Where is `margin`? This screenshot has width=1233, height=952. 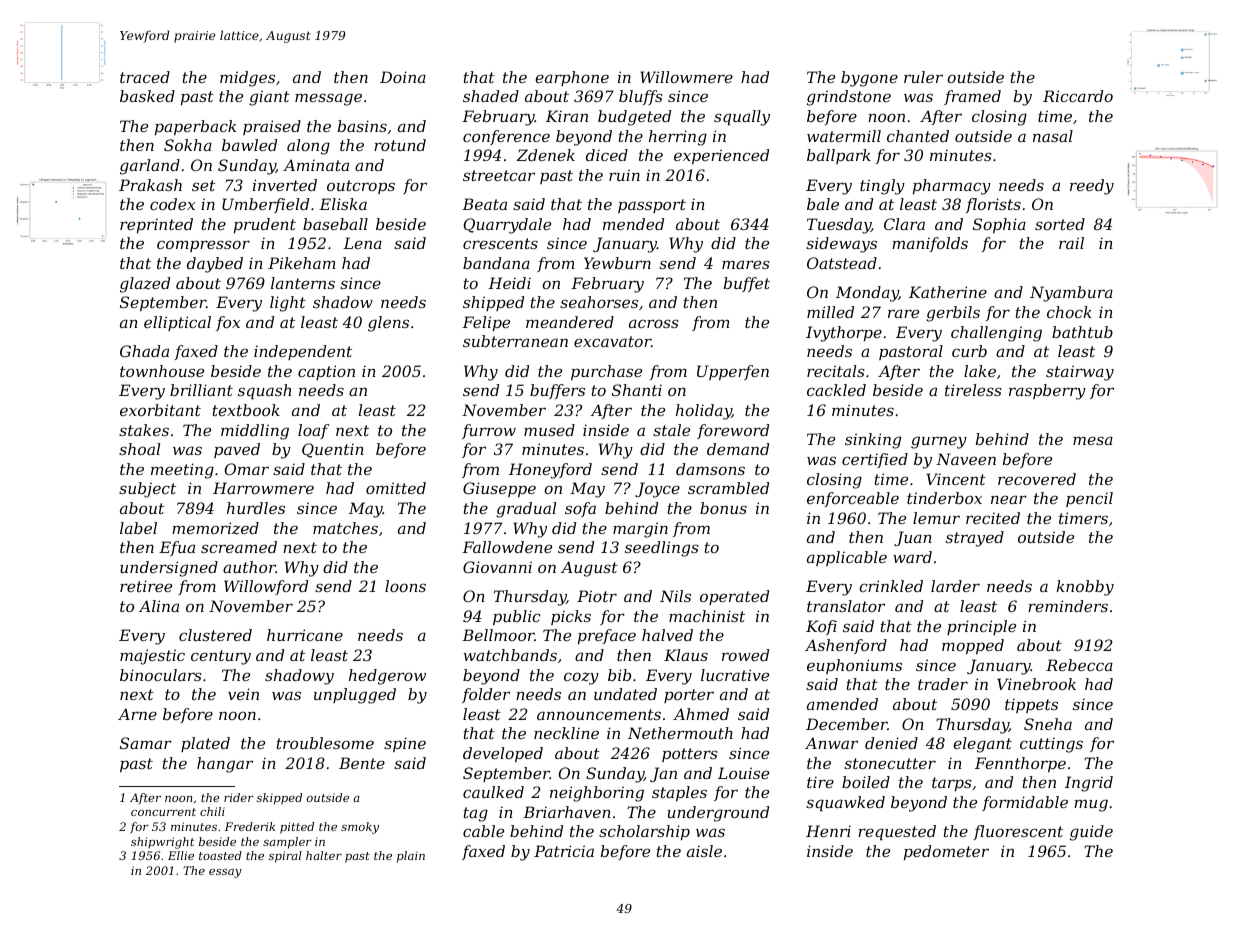
margin is located at coordinates (640, 530).
